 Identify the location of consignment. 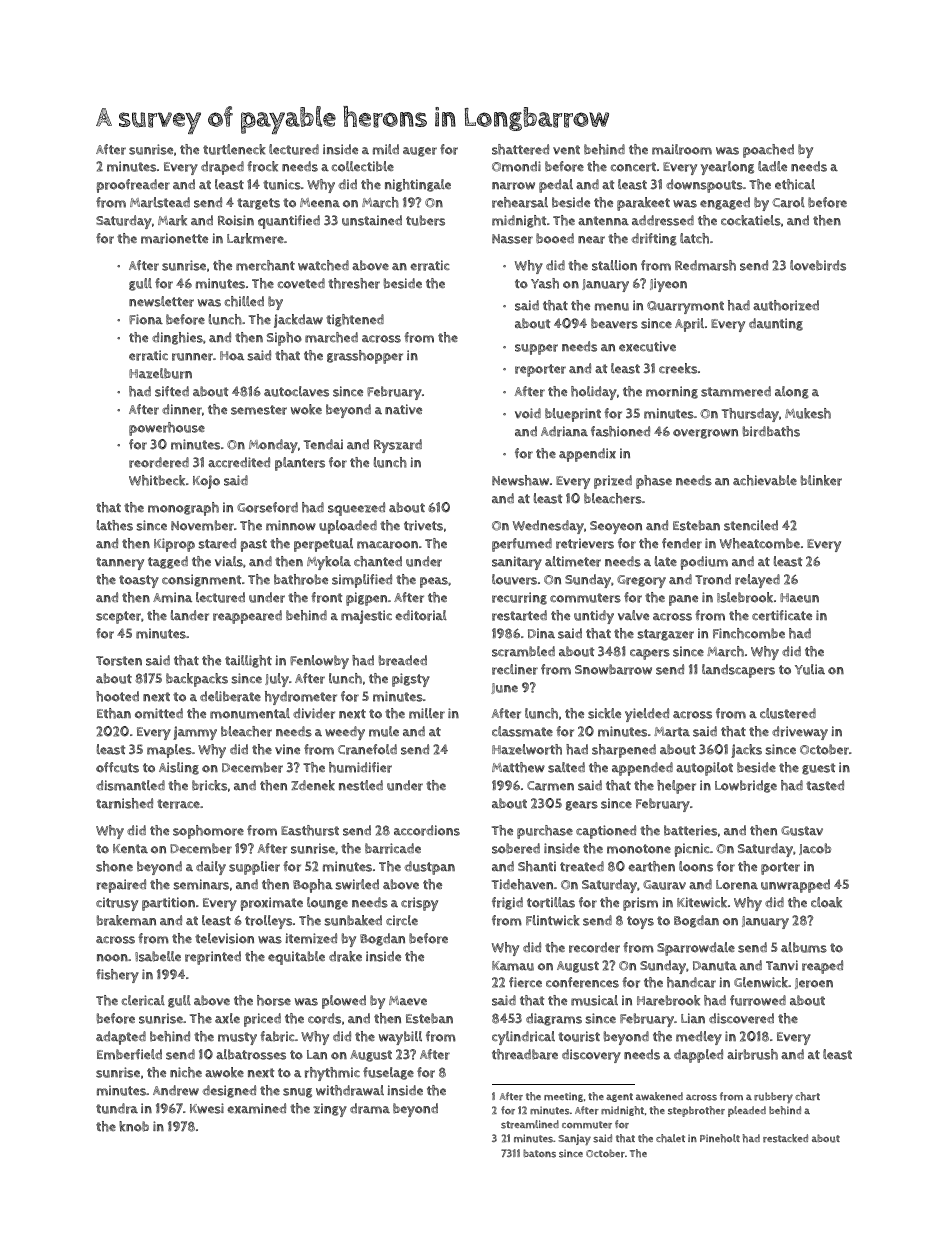
(201, 580).
